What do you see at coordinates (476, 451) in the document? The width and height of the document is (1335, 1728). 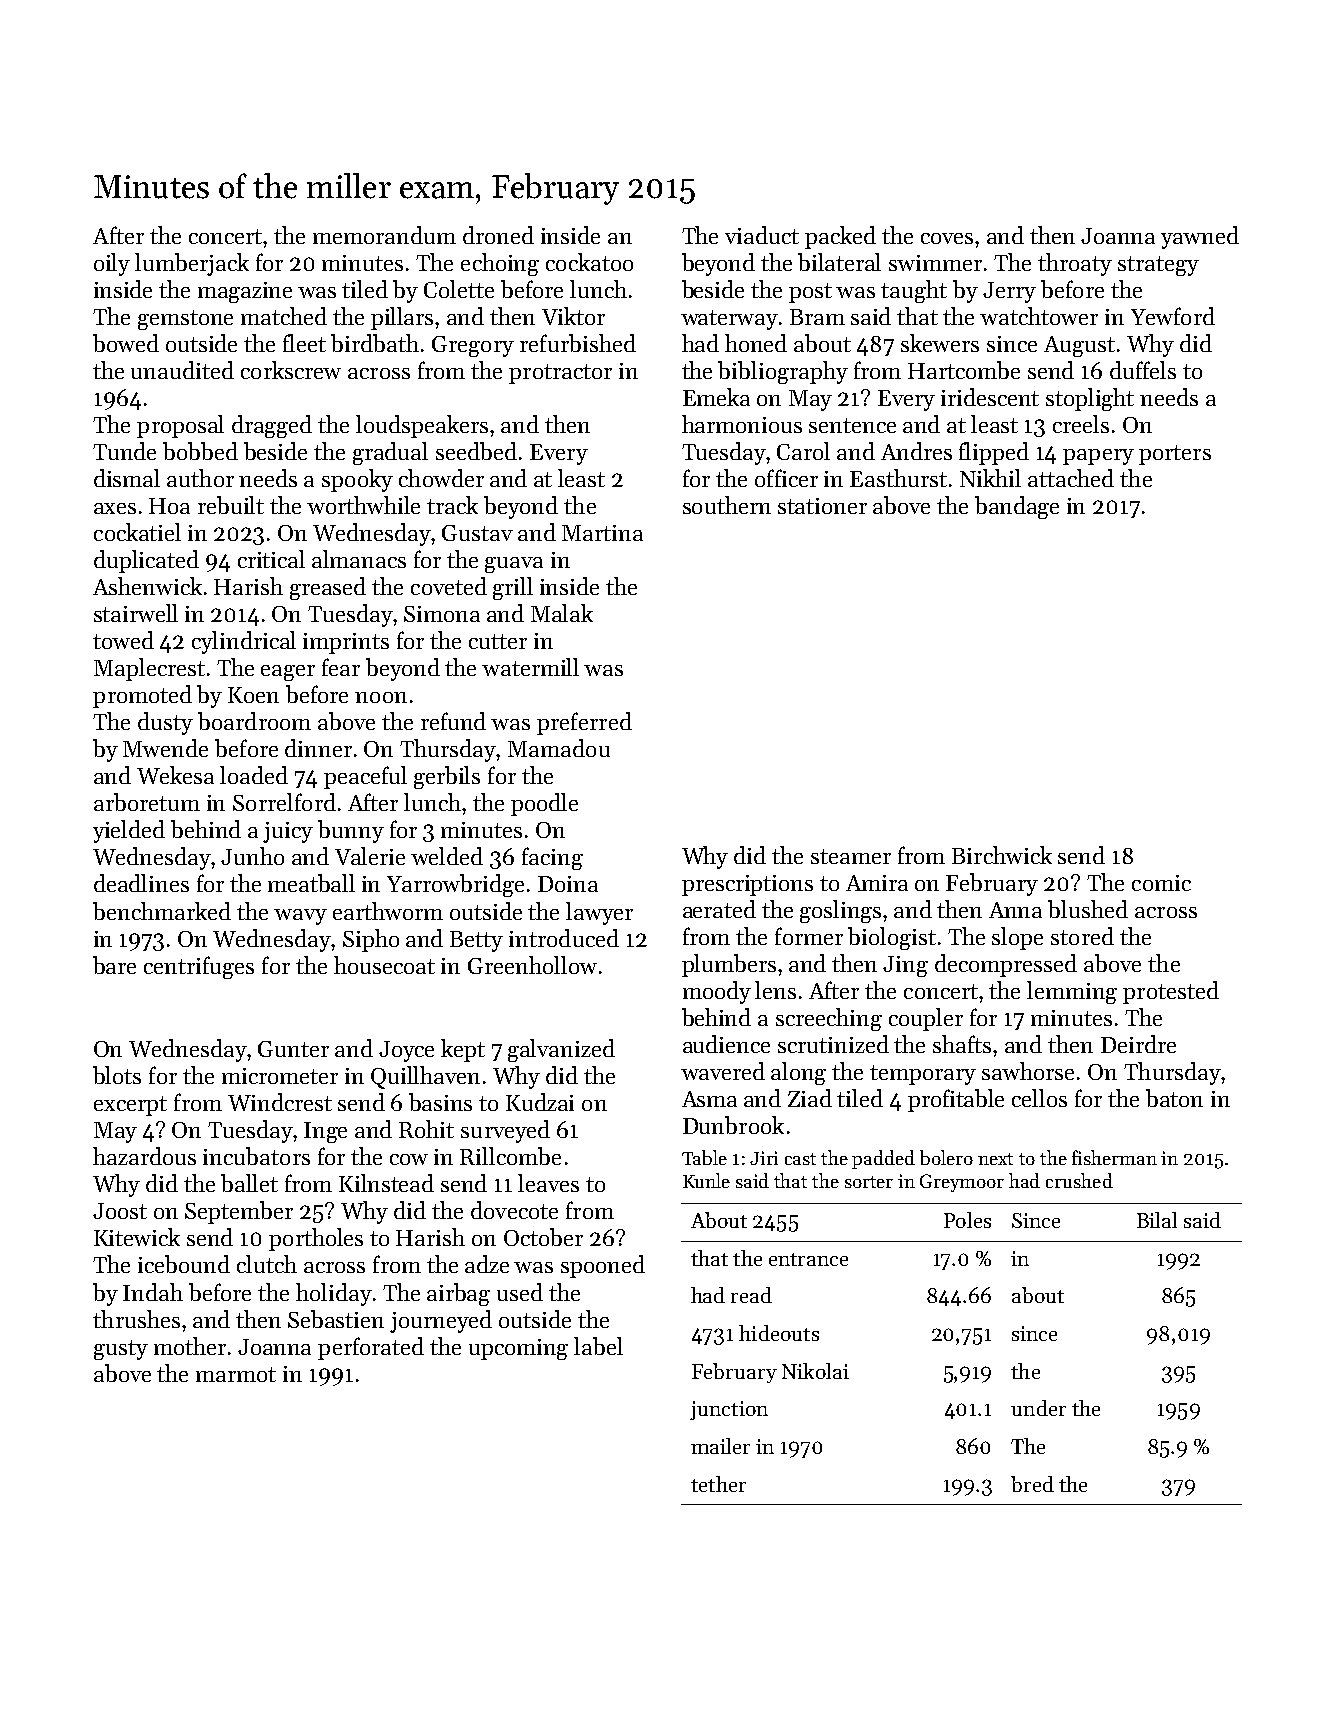 I see `seedbed` at bounding box center [476, 451].
